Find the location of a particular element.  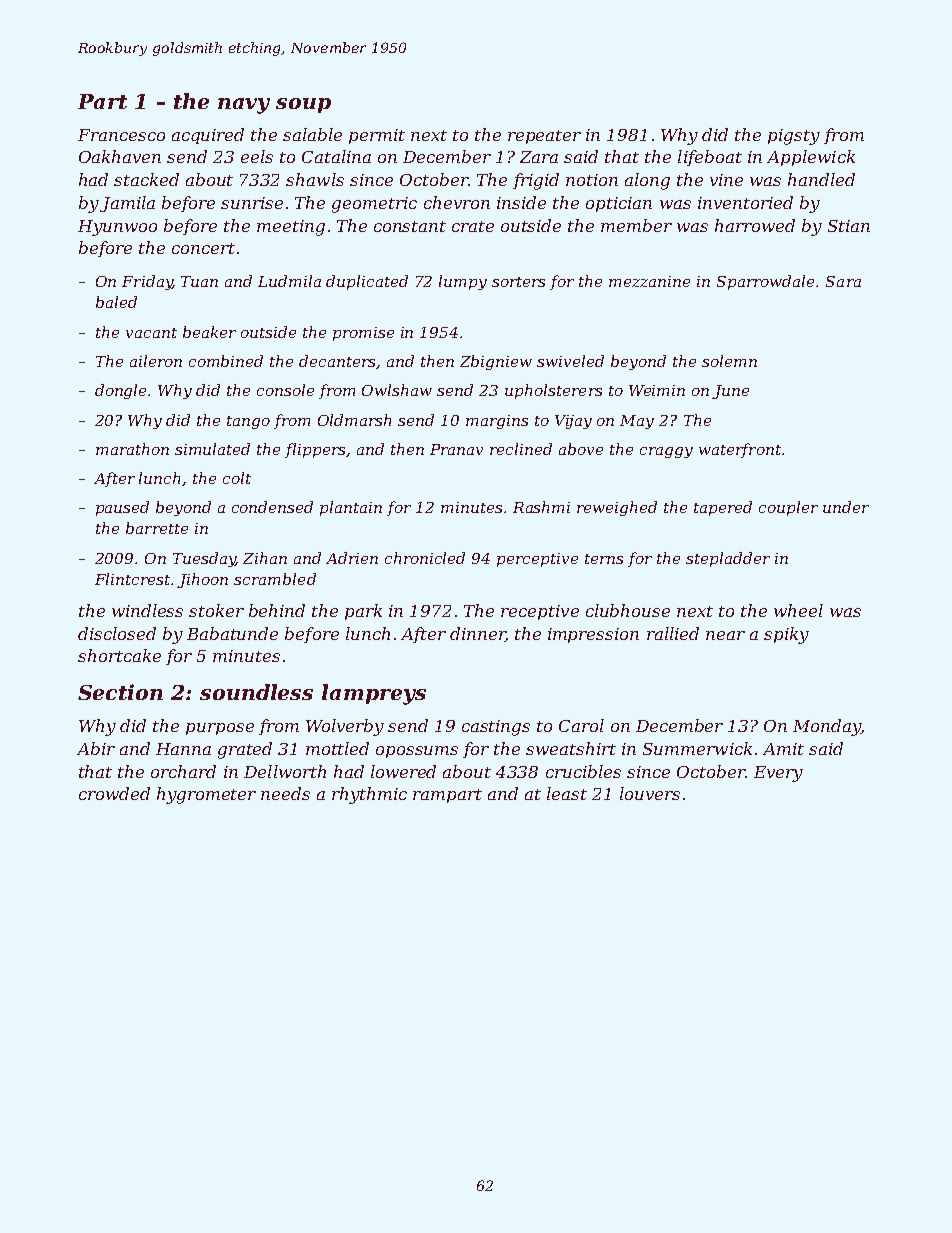

handled is located at coordinates (821, 179).
